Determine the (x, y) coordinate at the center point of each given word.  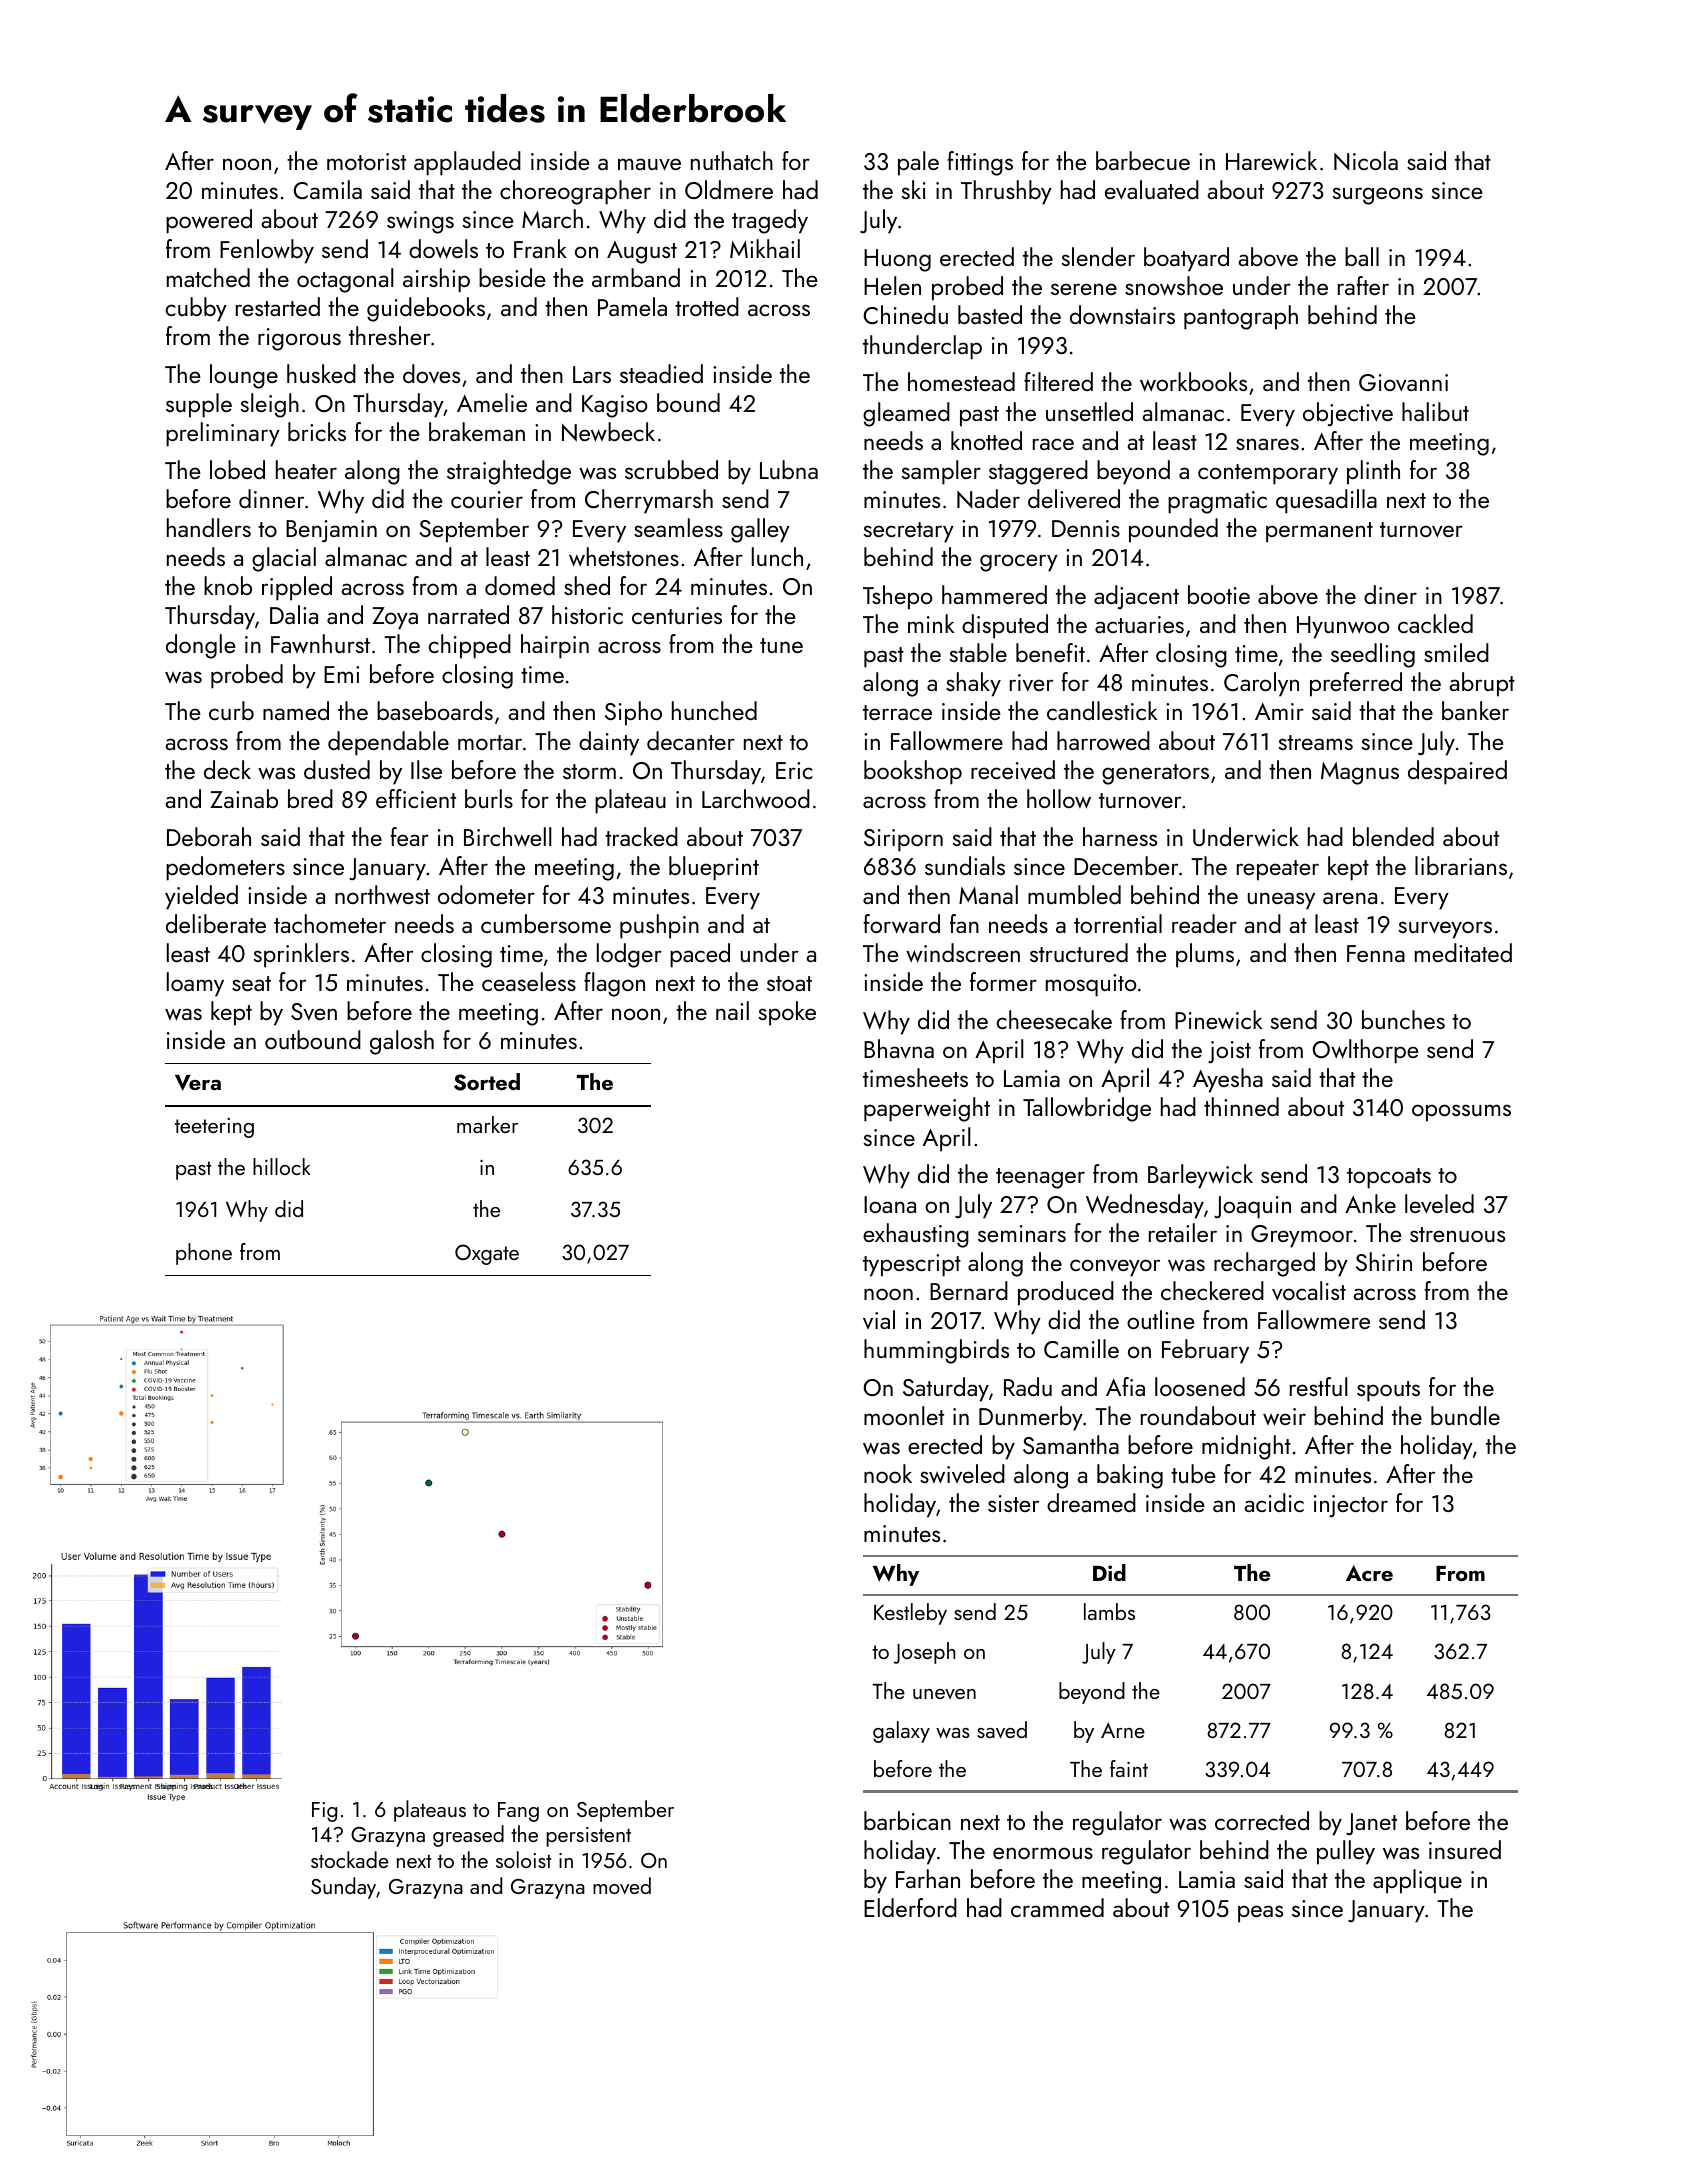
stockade (349, 1859)
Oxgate (487, 1254)
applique (1417, 1881)
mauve (649, 164)
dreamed (1091, 1502)
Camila (327, 189)
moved (622, 1885)
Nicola (1366, 160)
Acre (1369, 1573)
